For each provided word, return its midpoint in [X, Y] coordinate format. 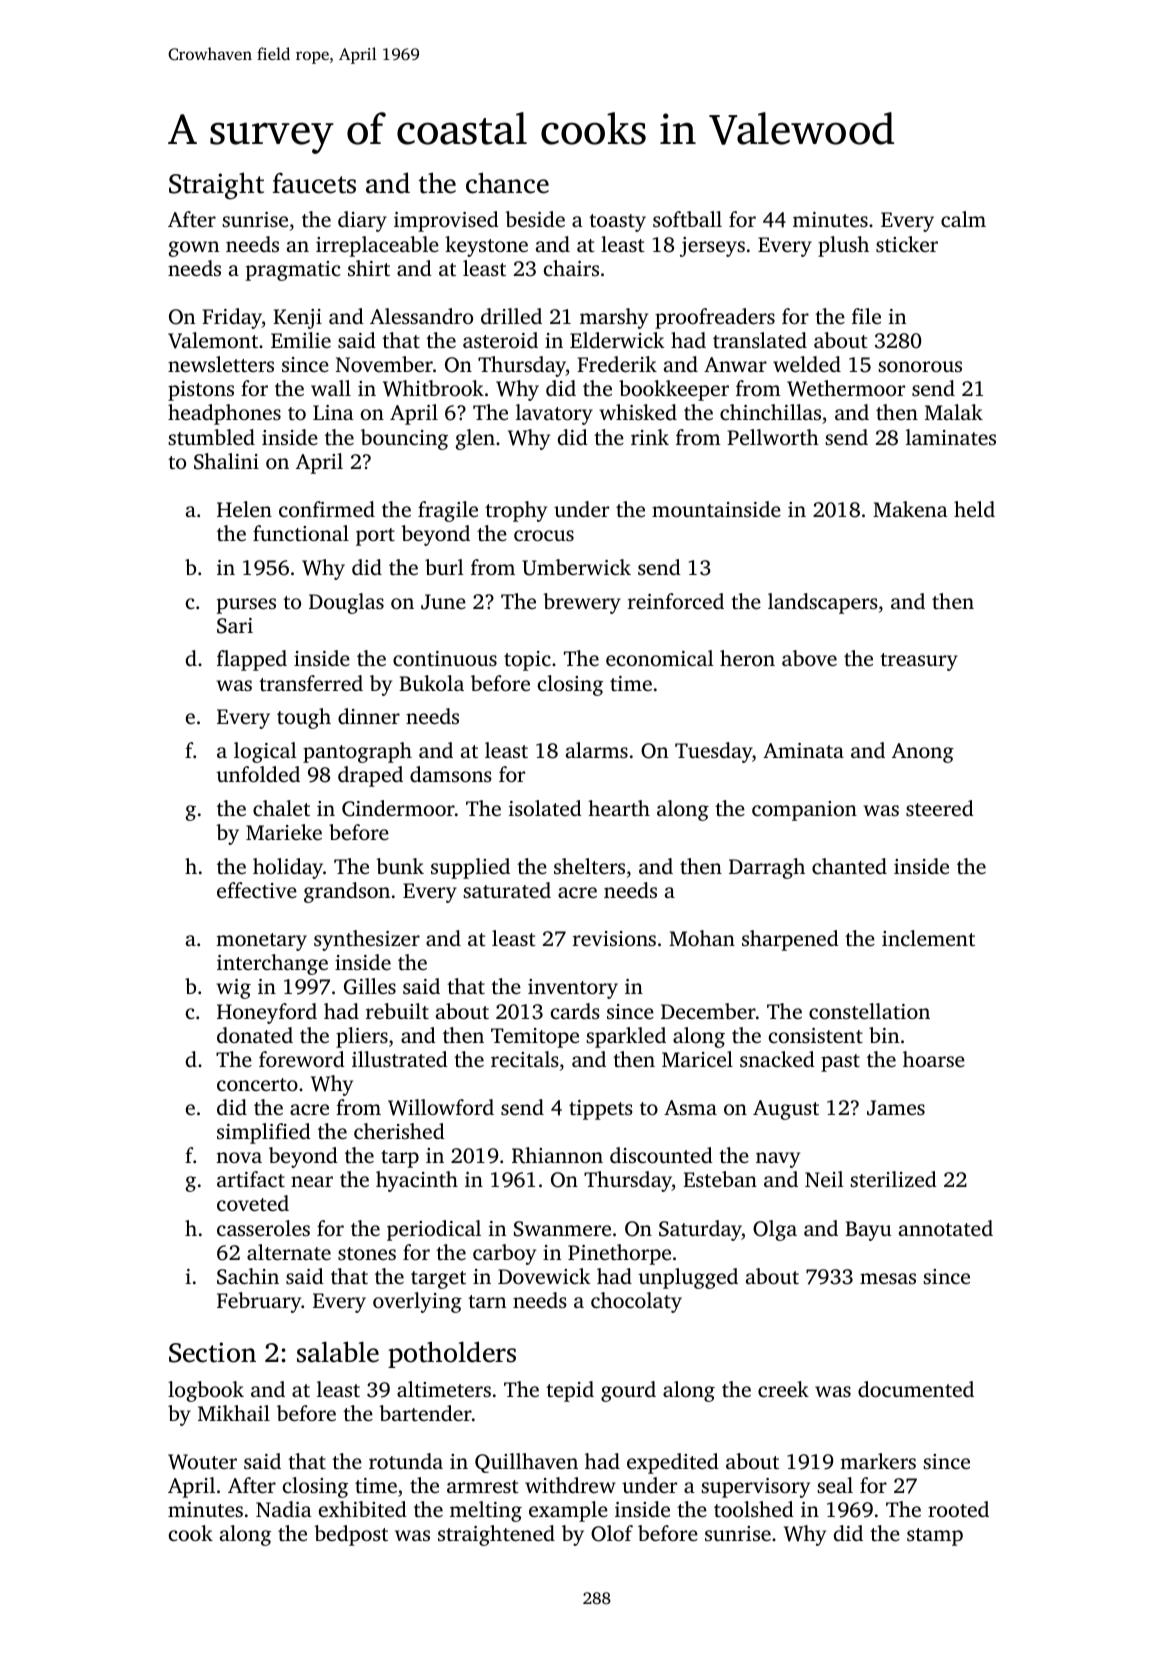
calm [963, 219]
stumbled [211, 437]
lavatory [554, 414]
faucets [314, 183]
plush [843, 246]
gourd [628, 1391]
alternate [289, 1252]
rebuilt [397, 1011]
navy [778, 1160]
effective [257, 890]
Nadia [284, 1509]
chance [507, 183]
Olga [775, 1230]
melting [486, 1511]
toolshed [754, 1509]
